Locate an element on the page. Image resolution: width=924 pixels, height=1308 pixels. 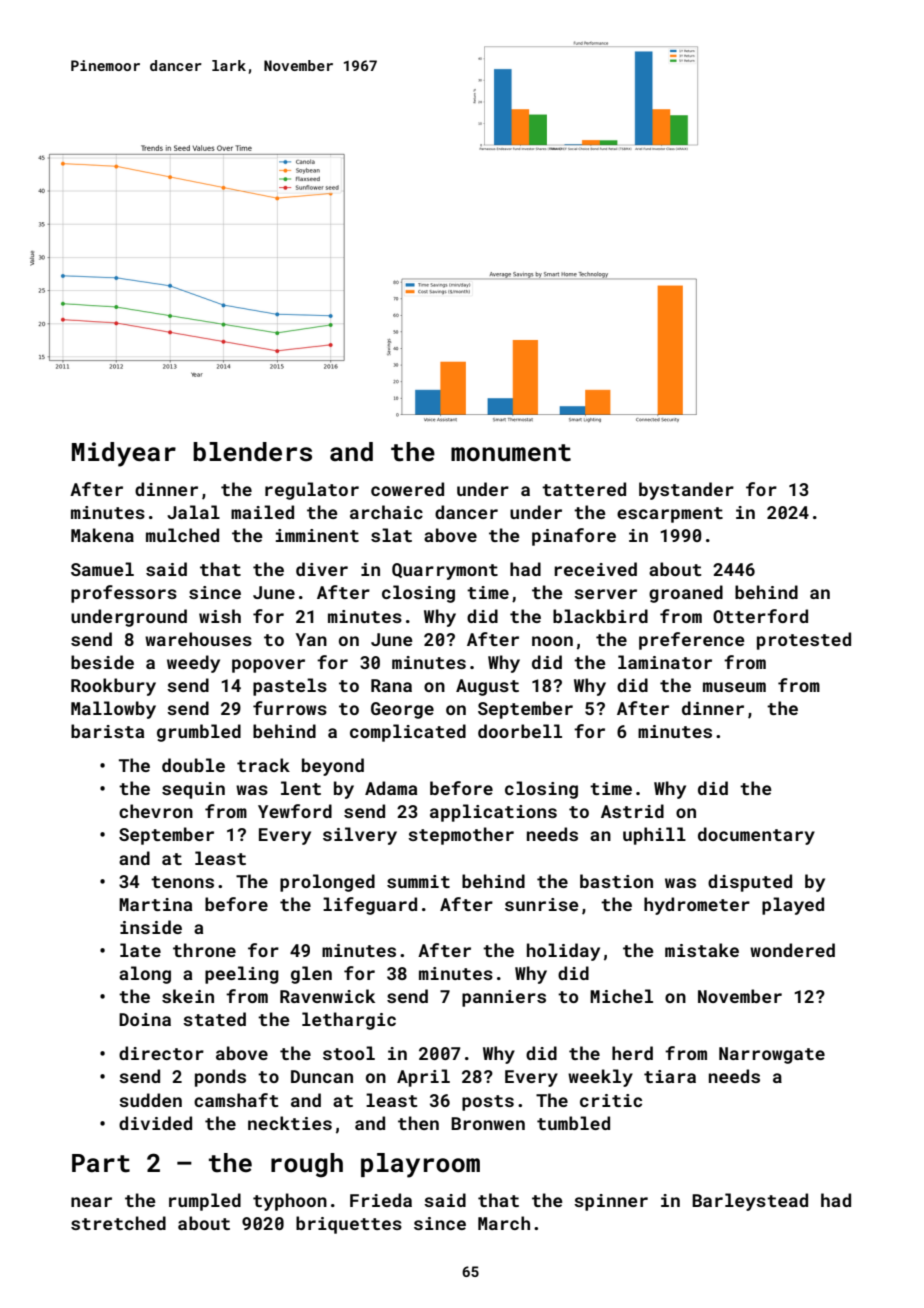
diver is located at coordinates (322, 569).
